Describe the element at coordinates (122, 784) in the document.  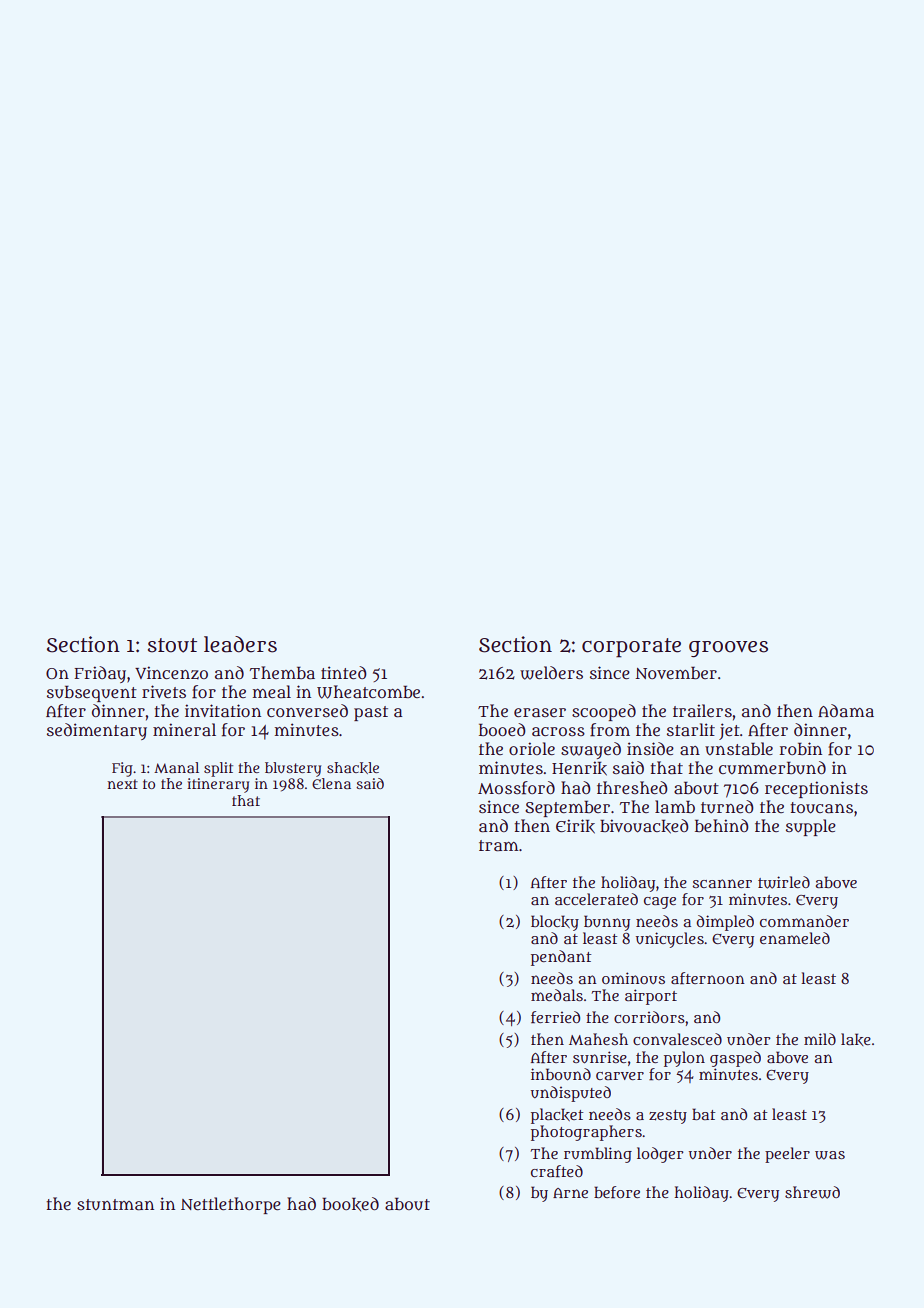
I see `next` at that location.
